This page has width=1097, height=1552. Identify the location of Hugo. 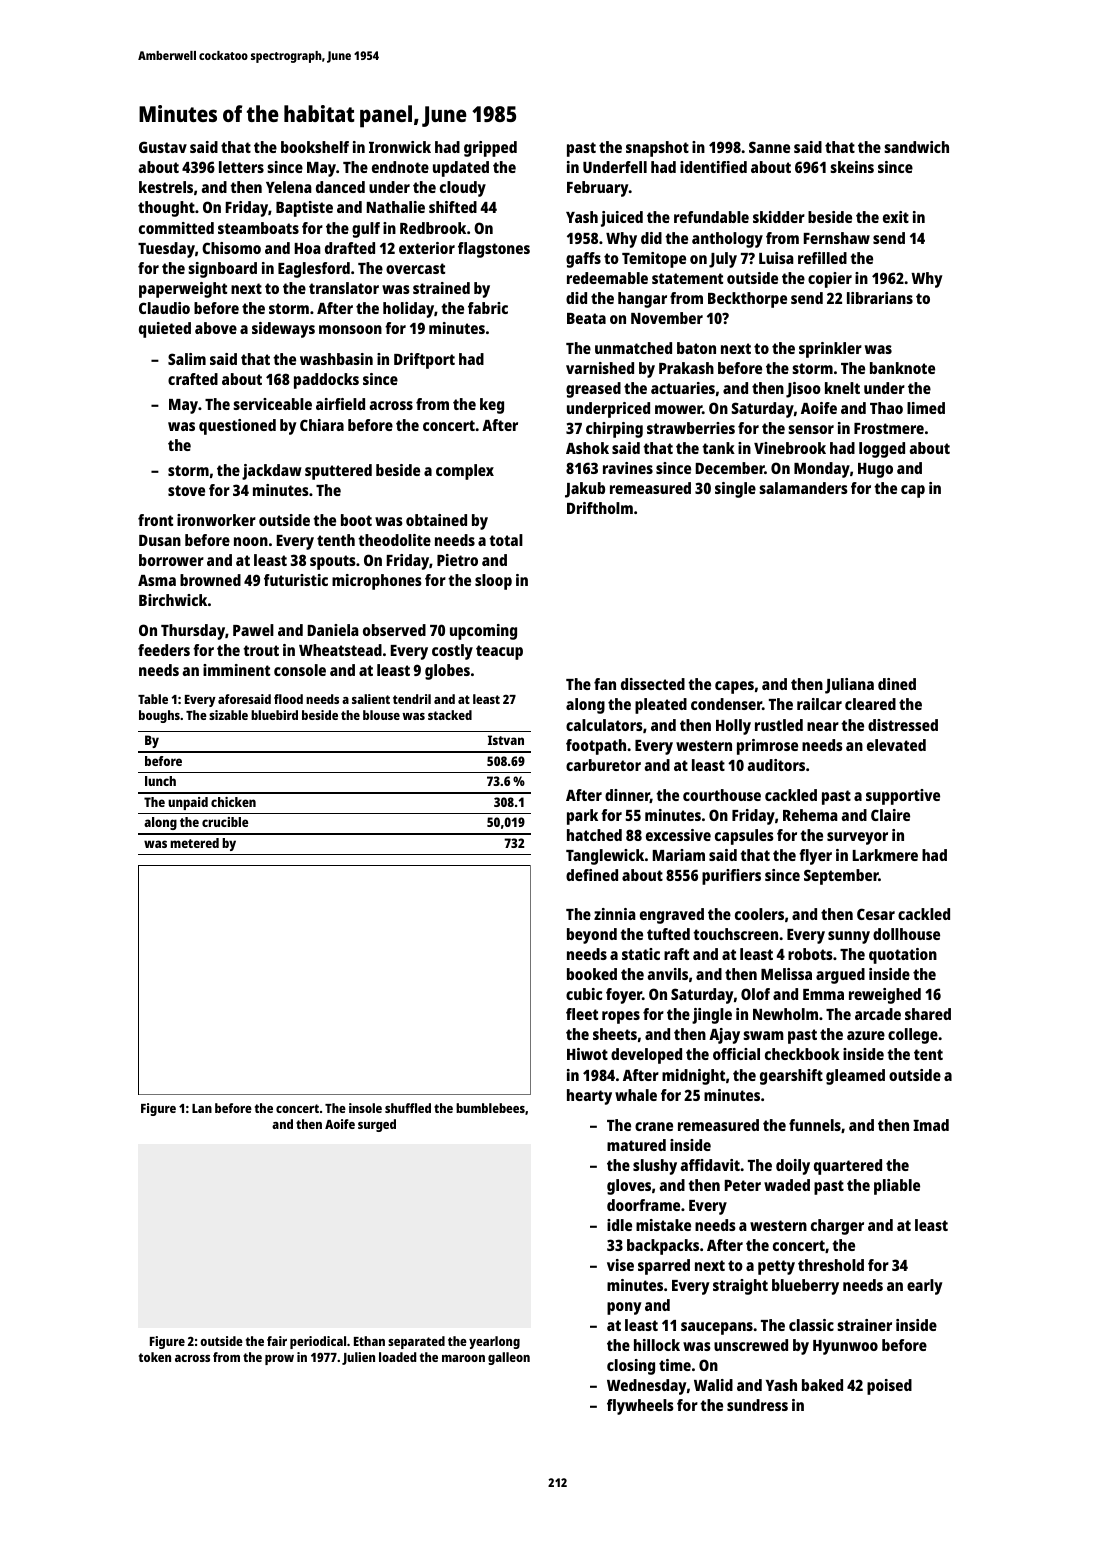
(875, 470).
